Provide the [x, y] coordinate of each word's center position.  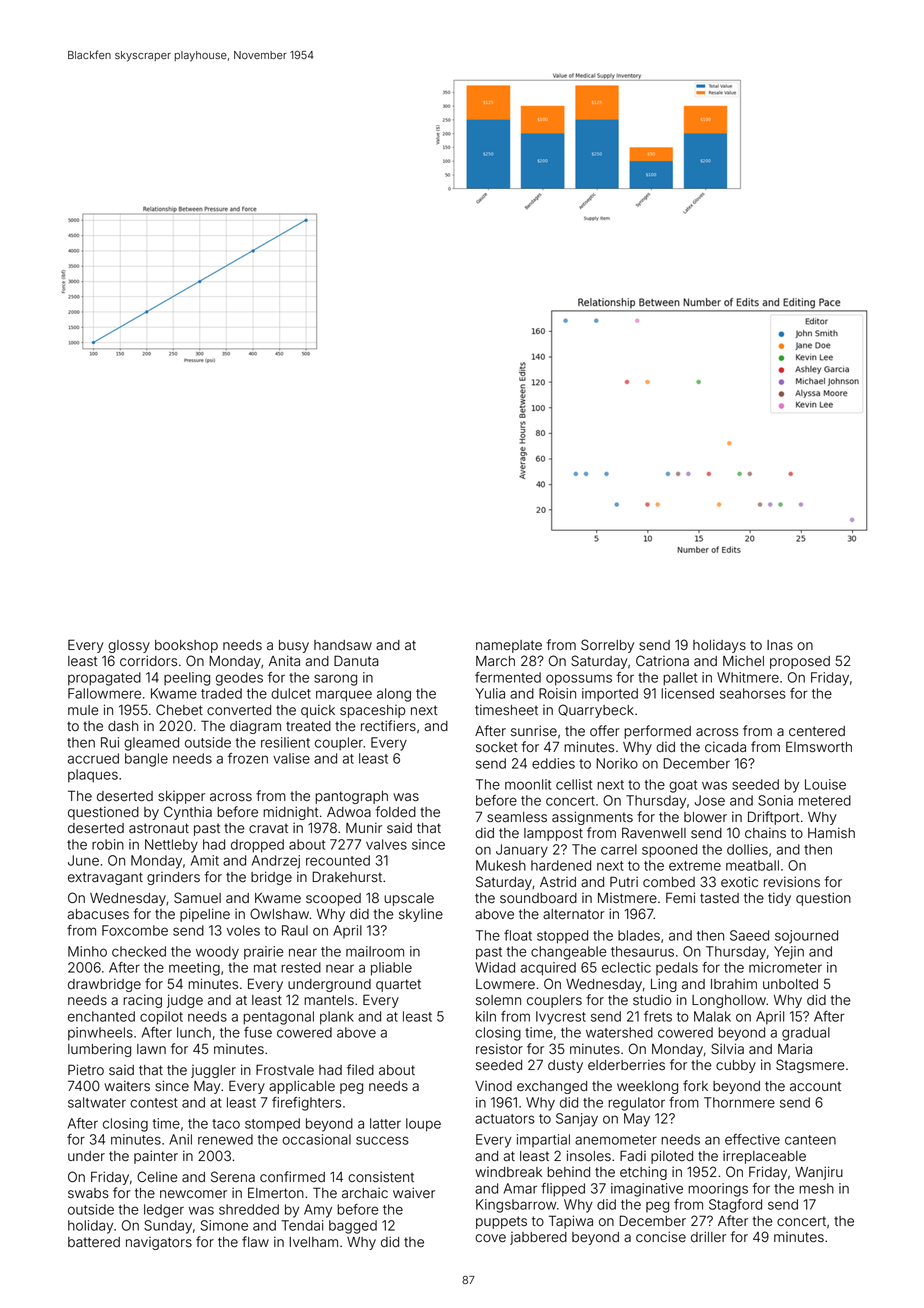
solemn [498, 1000]
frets [658, 1016]
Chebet [179, 710]
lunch [194, 1032]
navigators [159, 1243]
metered [825, 800]
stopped [562, 937]
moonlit [528, 784]
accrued [93, 758]
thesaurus [642, 951]
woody [217, 953]
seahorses [753, 693]
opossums [579, 680]
